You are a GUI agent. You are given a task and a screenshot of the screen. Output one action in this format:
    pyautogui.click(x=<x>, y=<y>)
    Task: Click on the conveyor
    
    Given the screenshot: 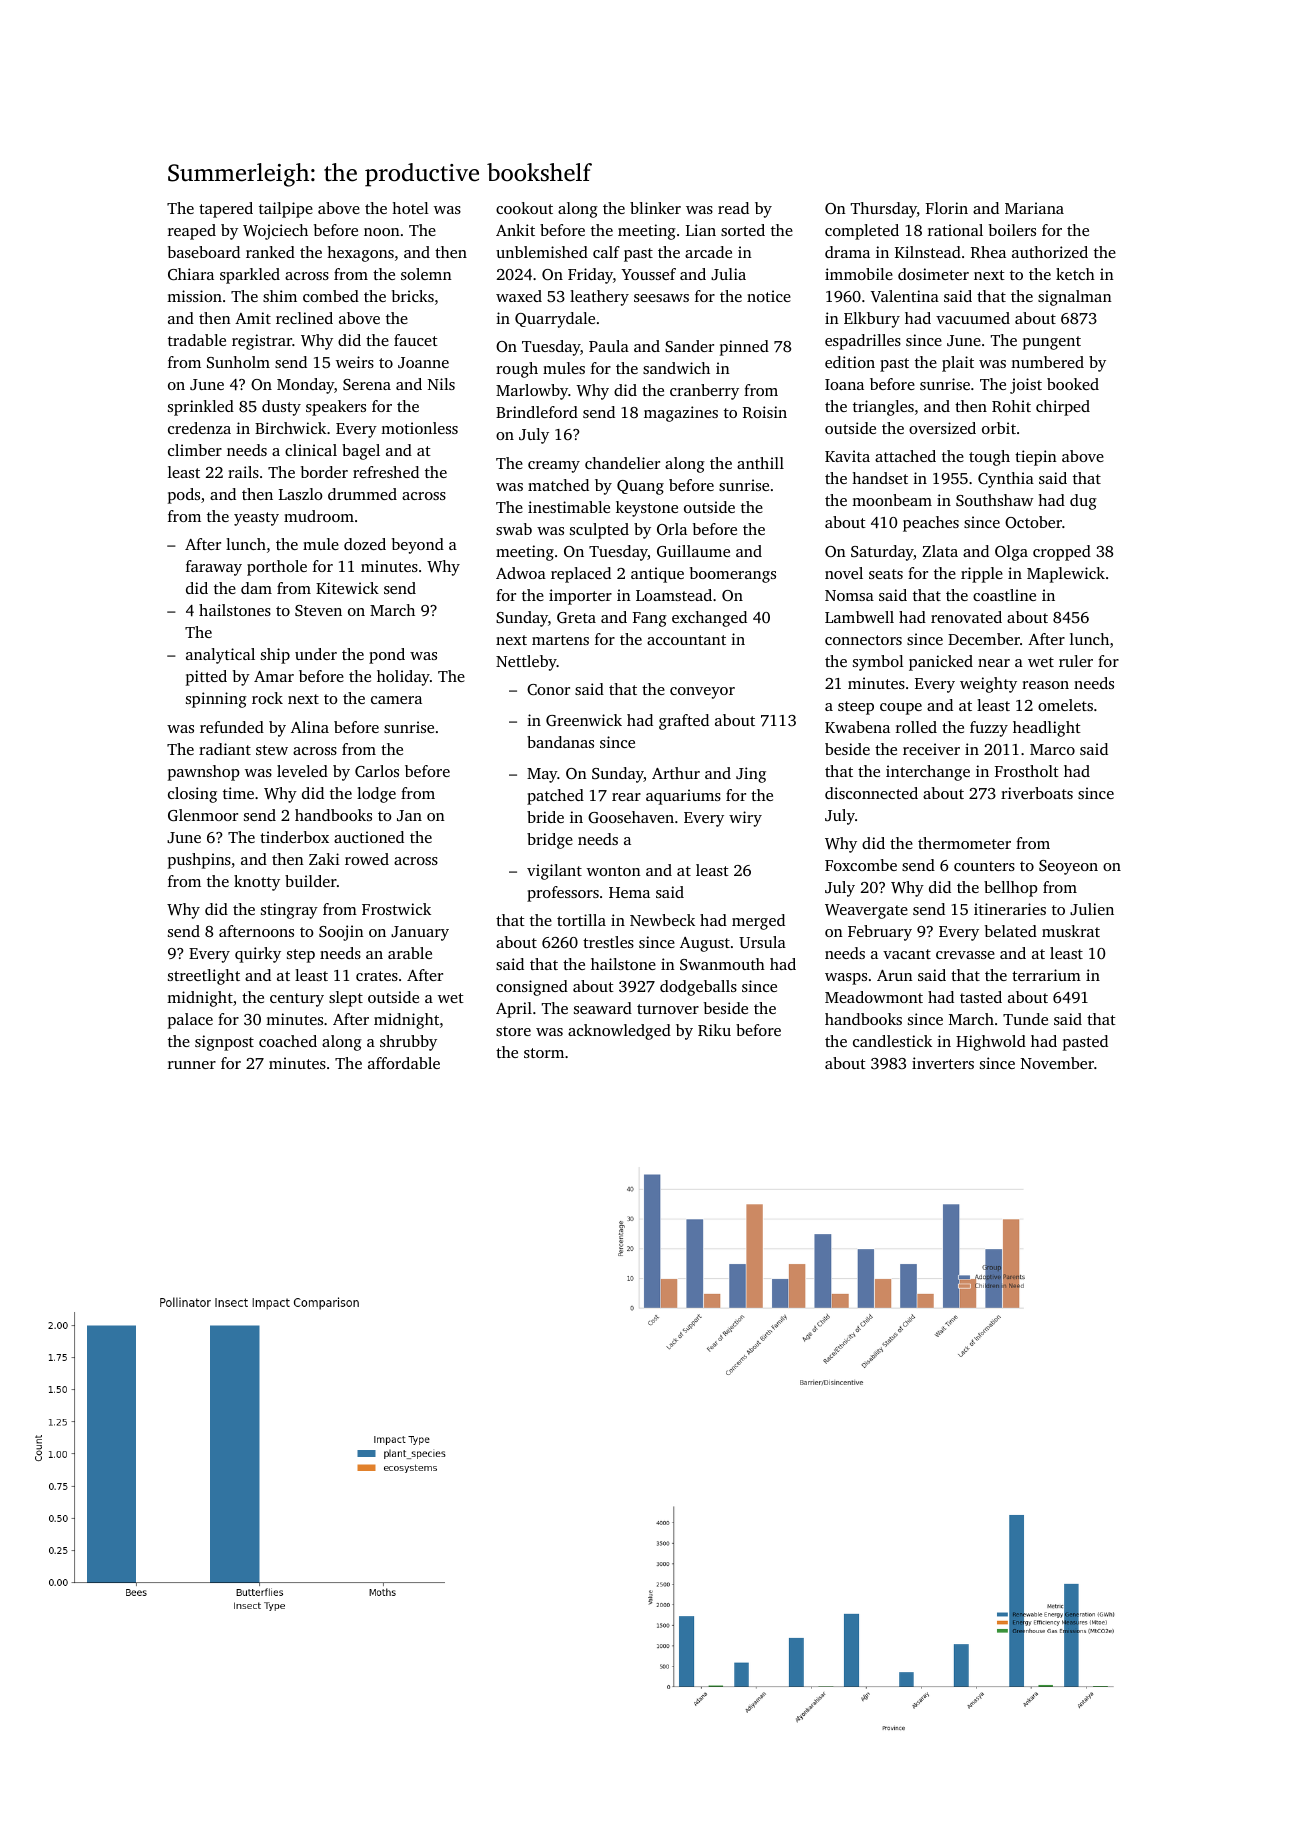 What is the action you would take?
    pyautogui.click(x=702, y=693)
